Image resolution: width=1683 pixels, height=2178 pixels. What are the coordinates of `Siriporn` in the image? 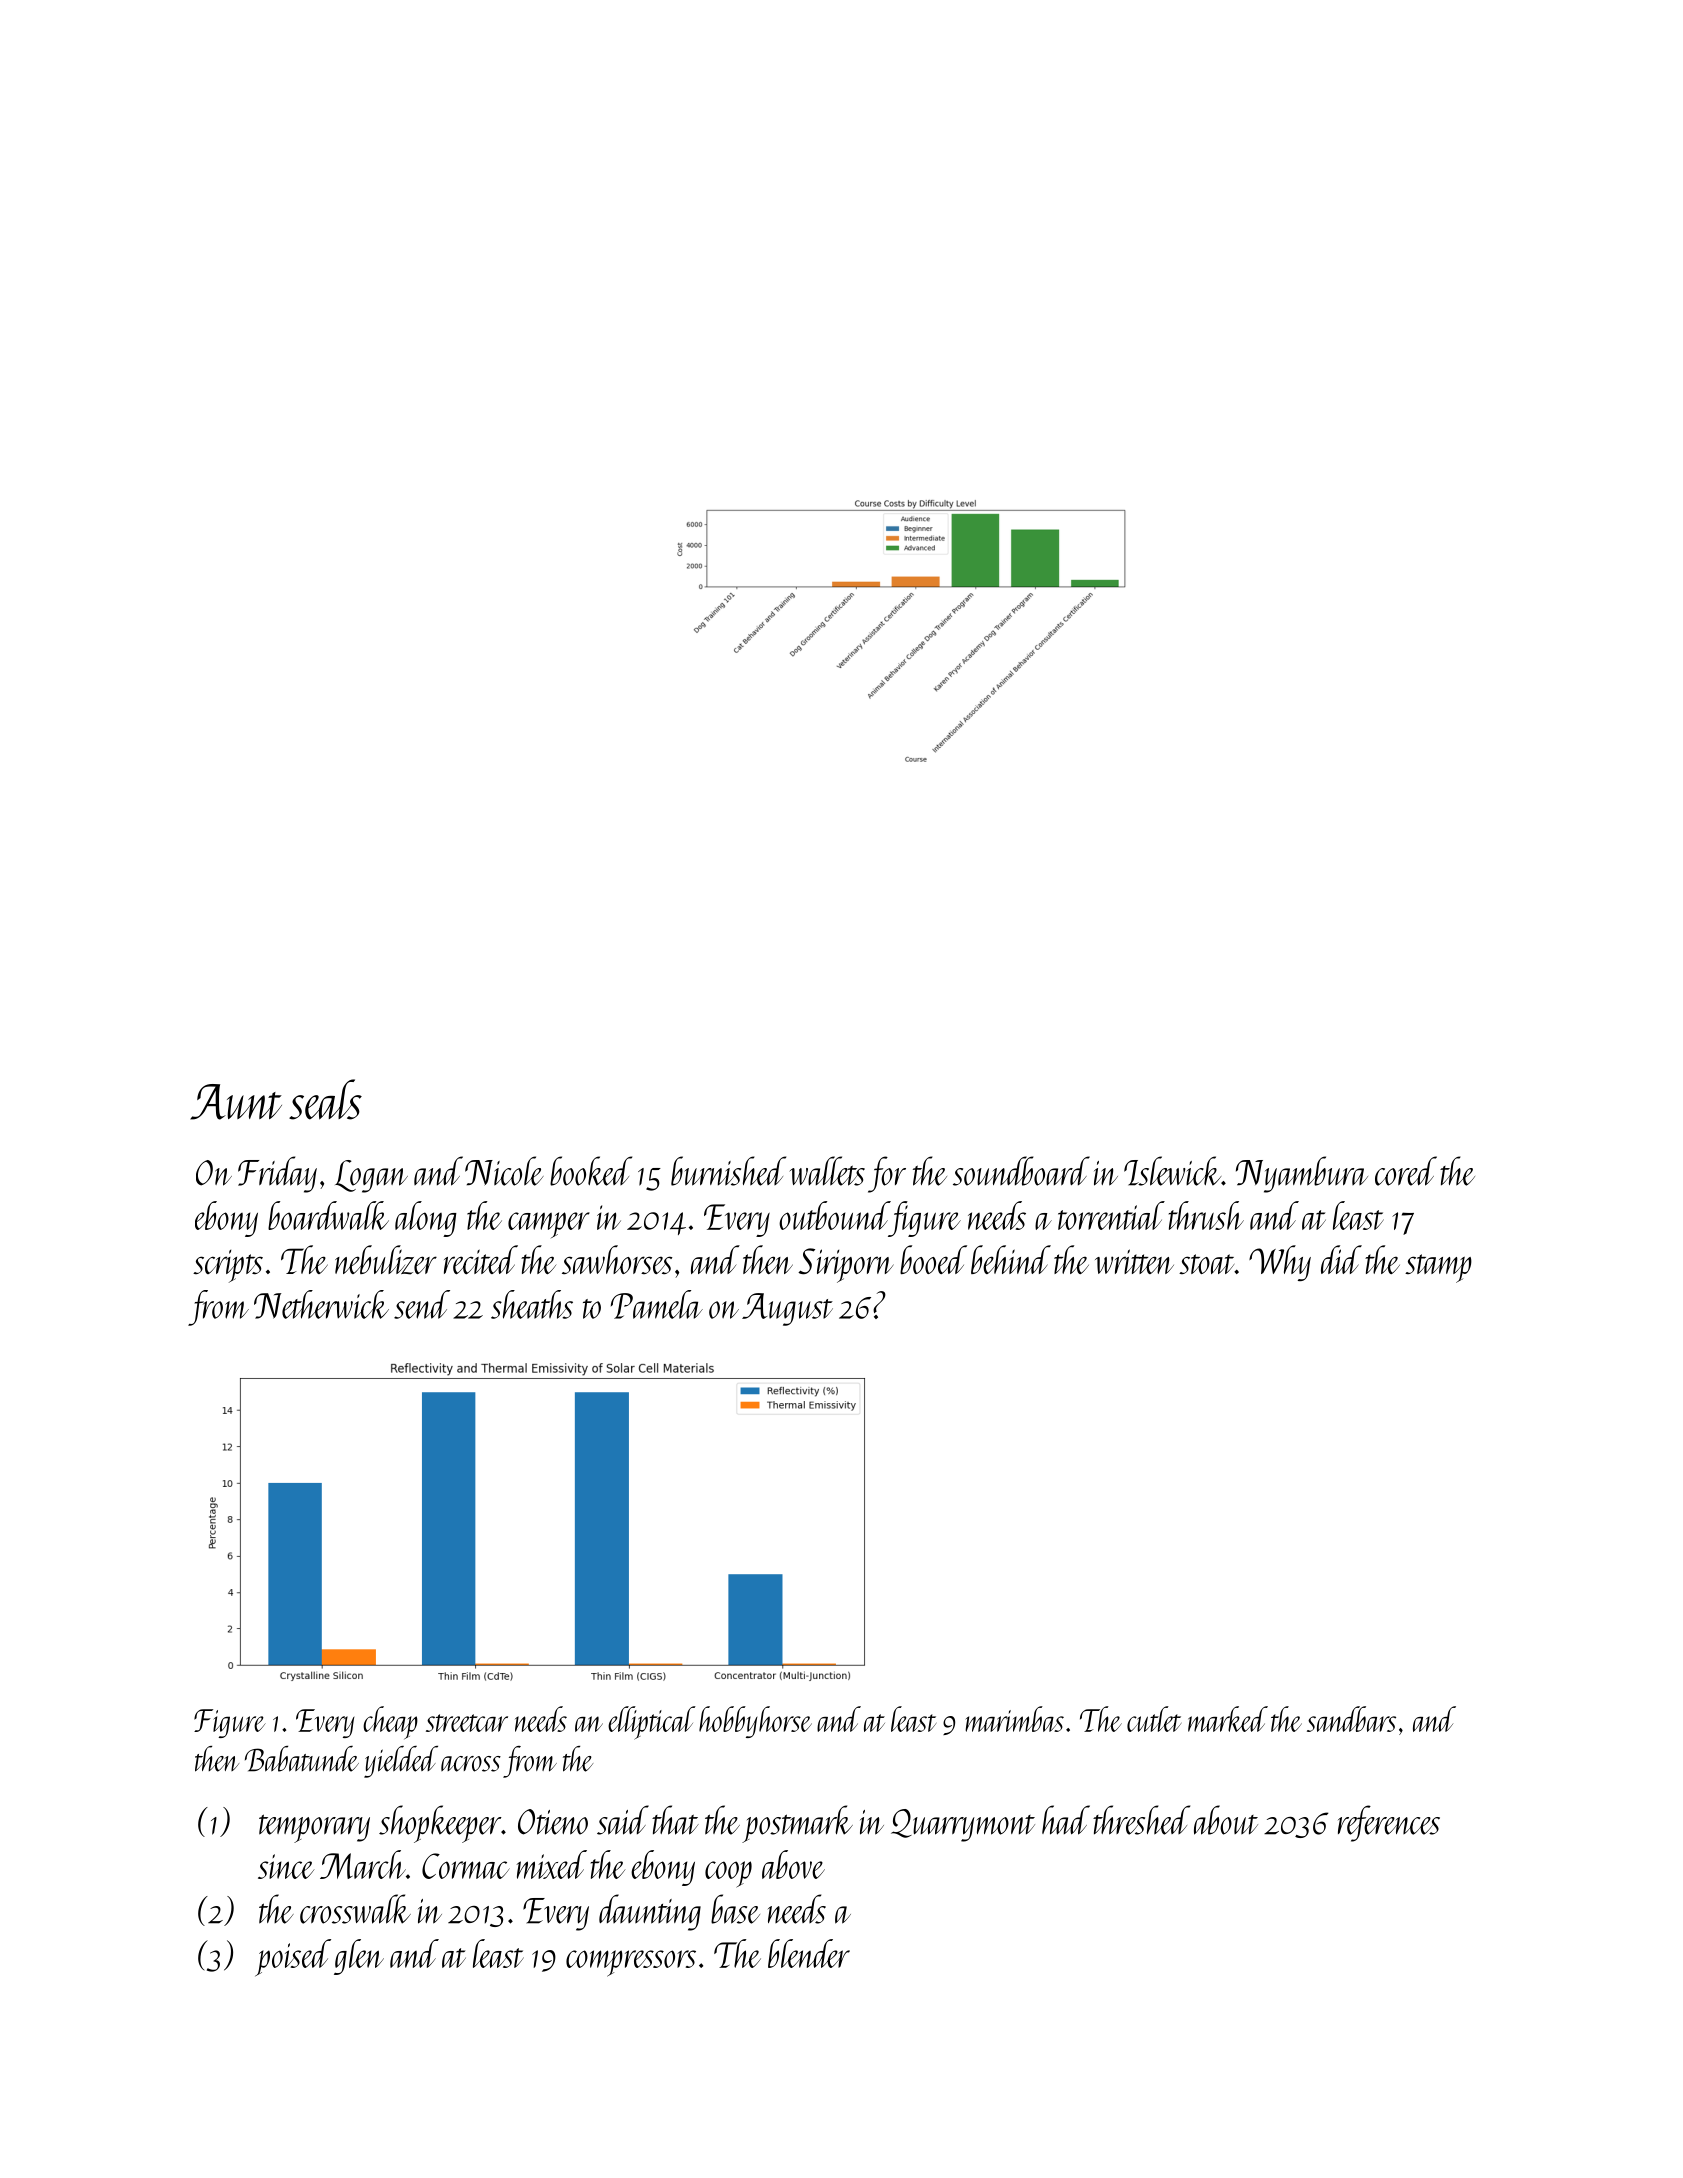 It's located at (846, 1265).
